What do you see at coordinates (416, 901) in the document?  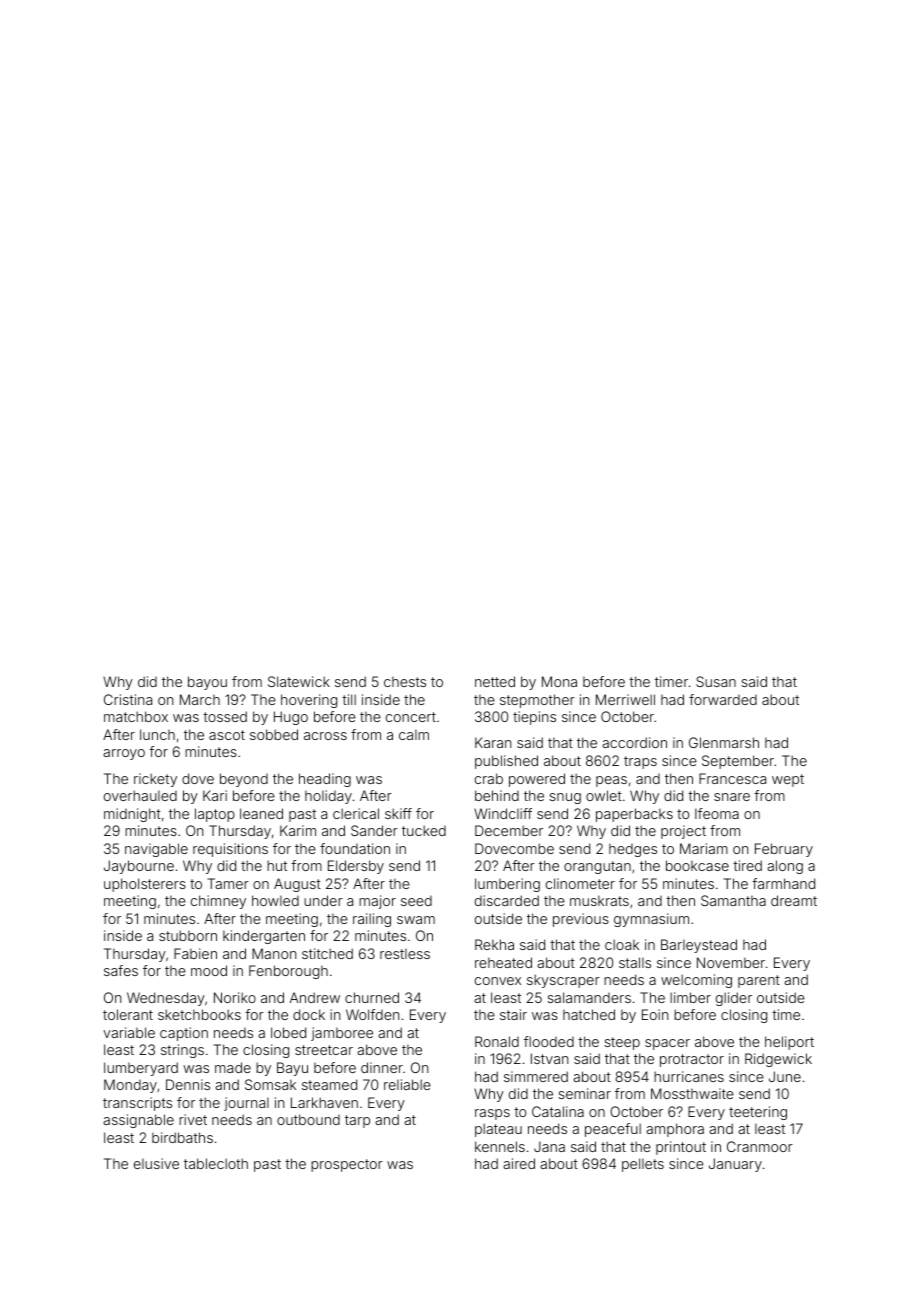 I see `seed` at bounding box center [416, 901].
